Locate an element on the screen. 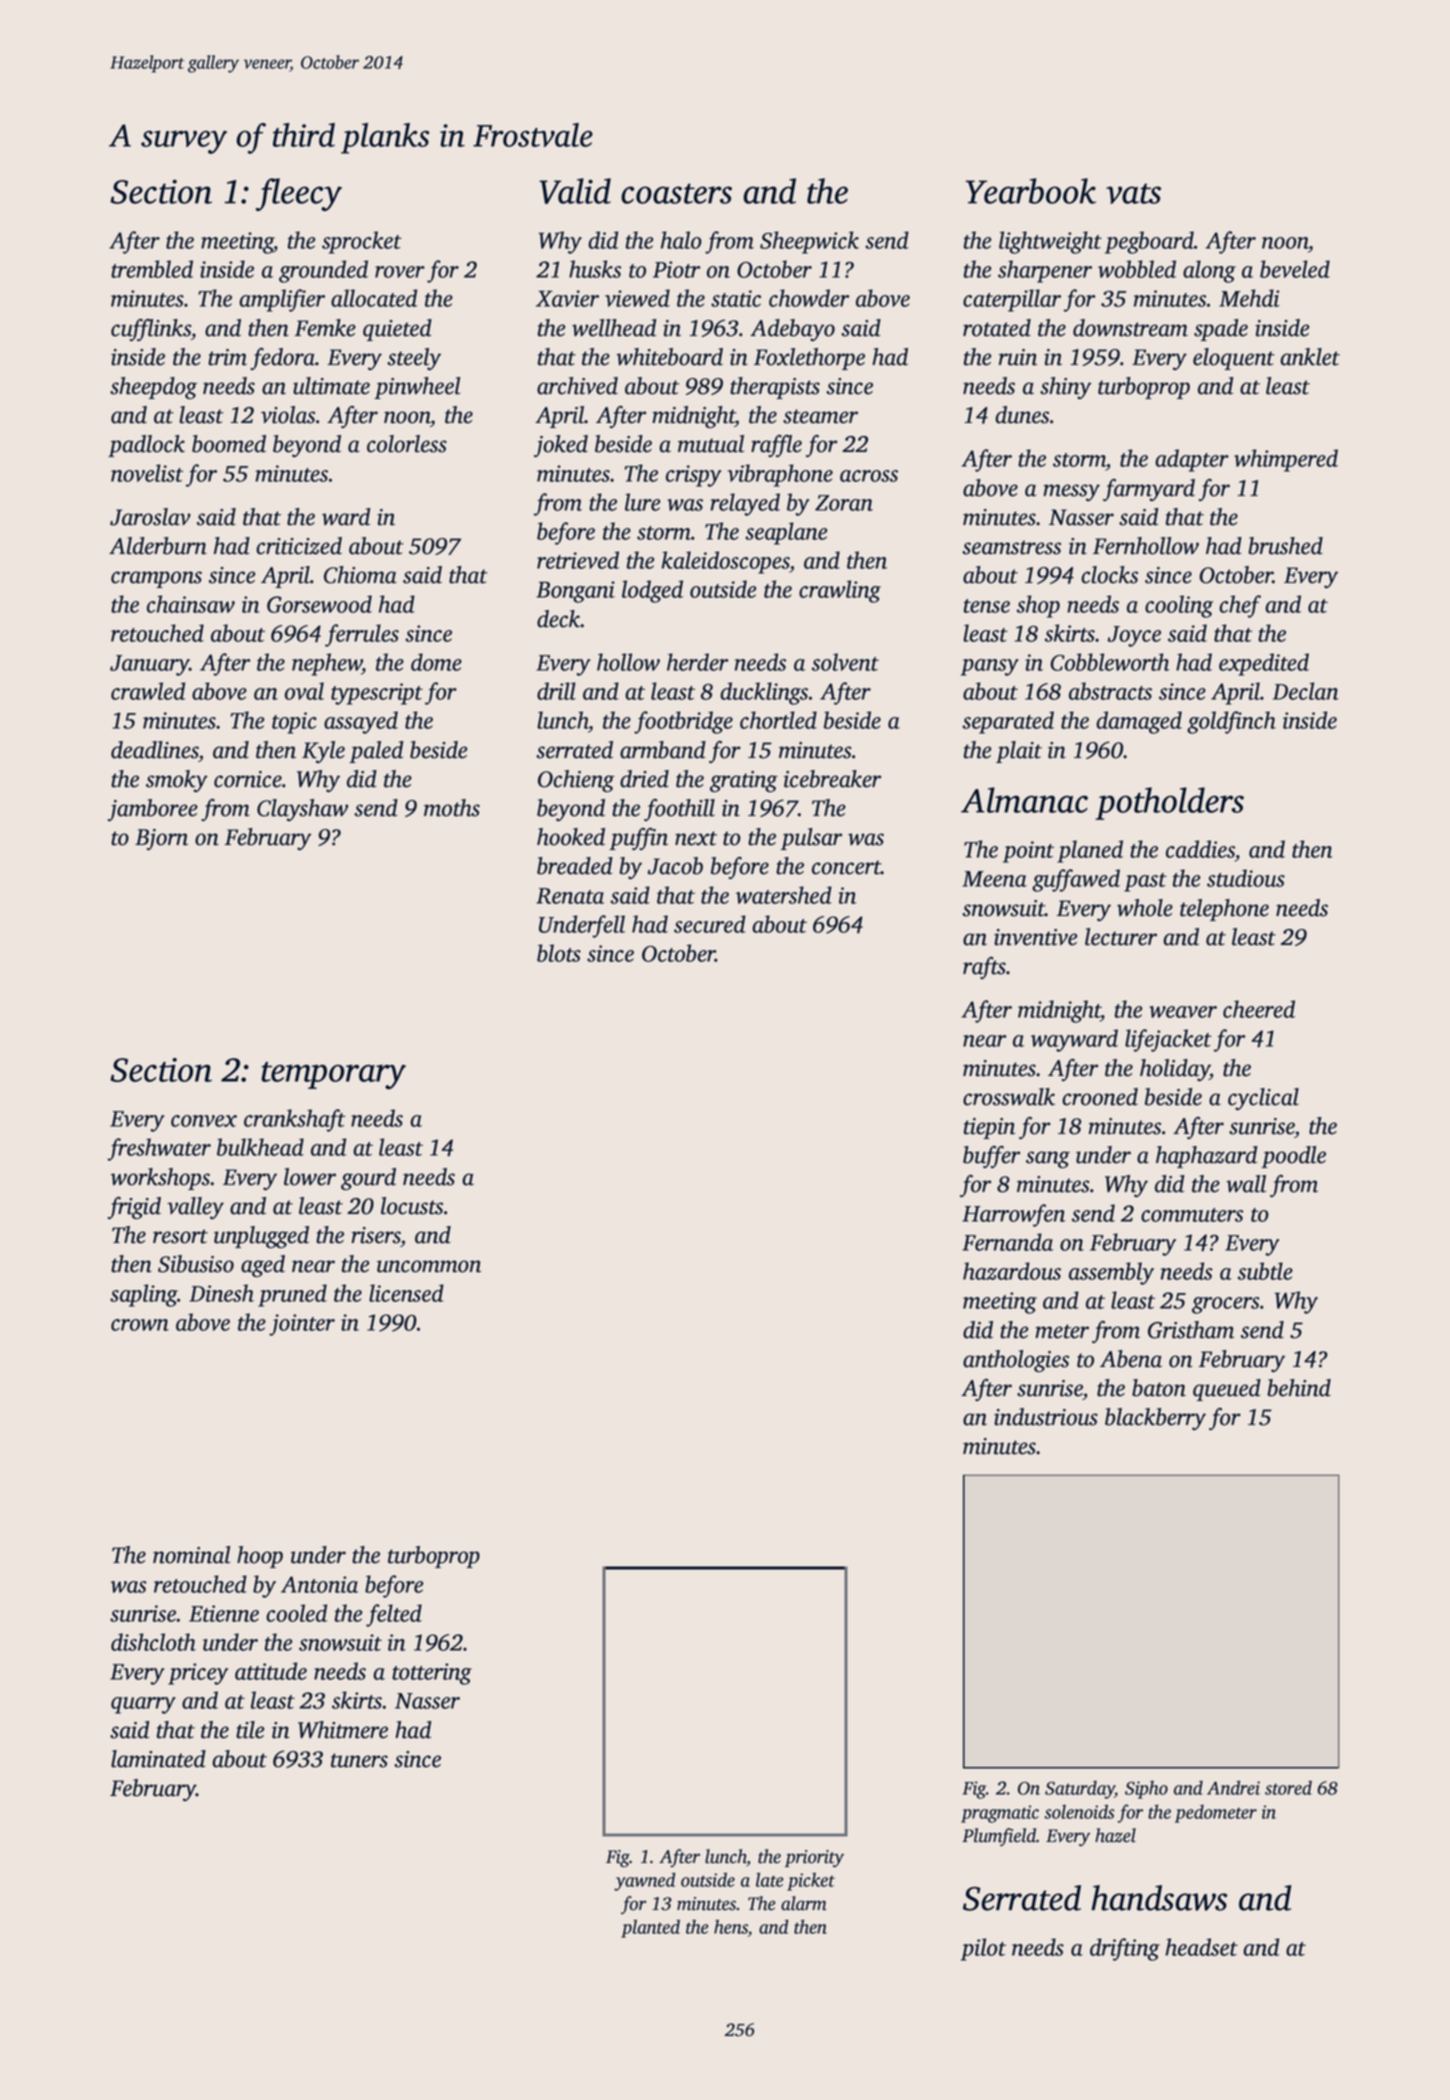 The height and width of the screenshot is (2100, 1450). yawned is located at coordinates (644, 1881).
